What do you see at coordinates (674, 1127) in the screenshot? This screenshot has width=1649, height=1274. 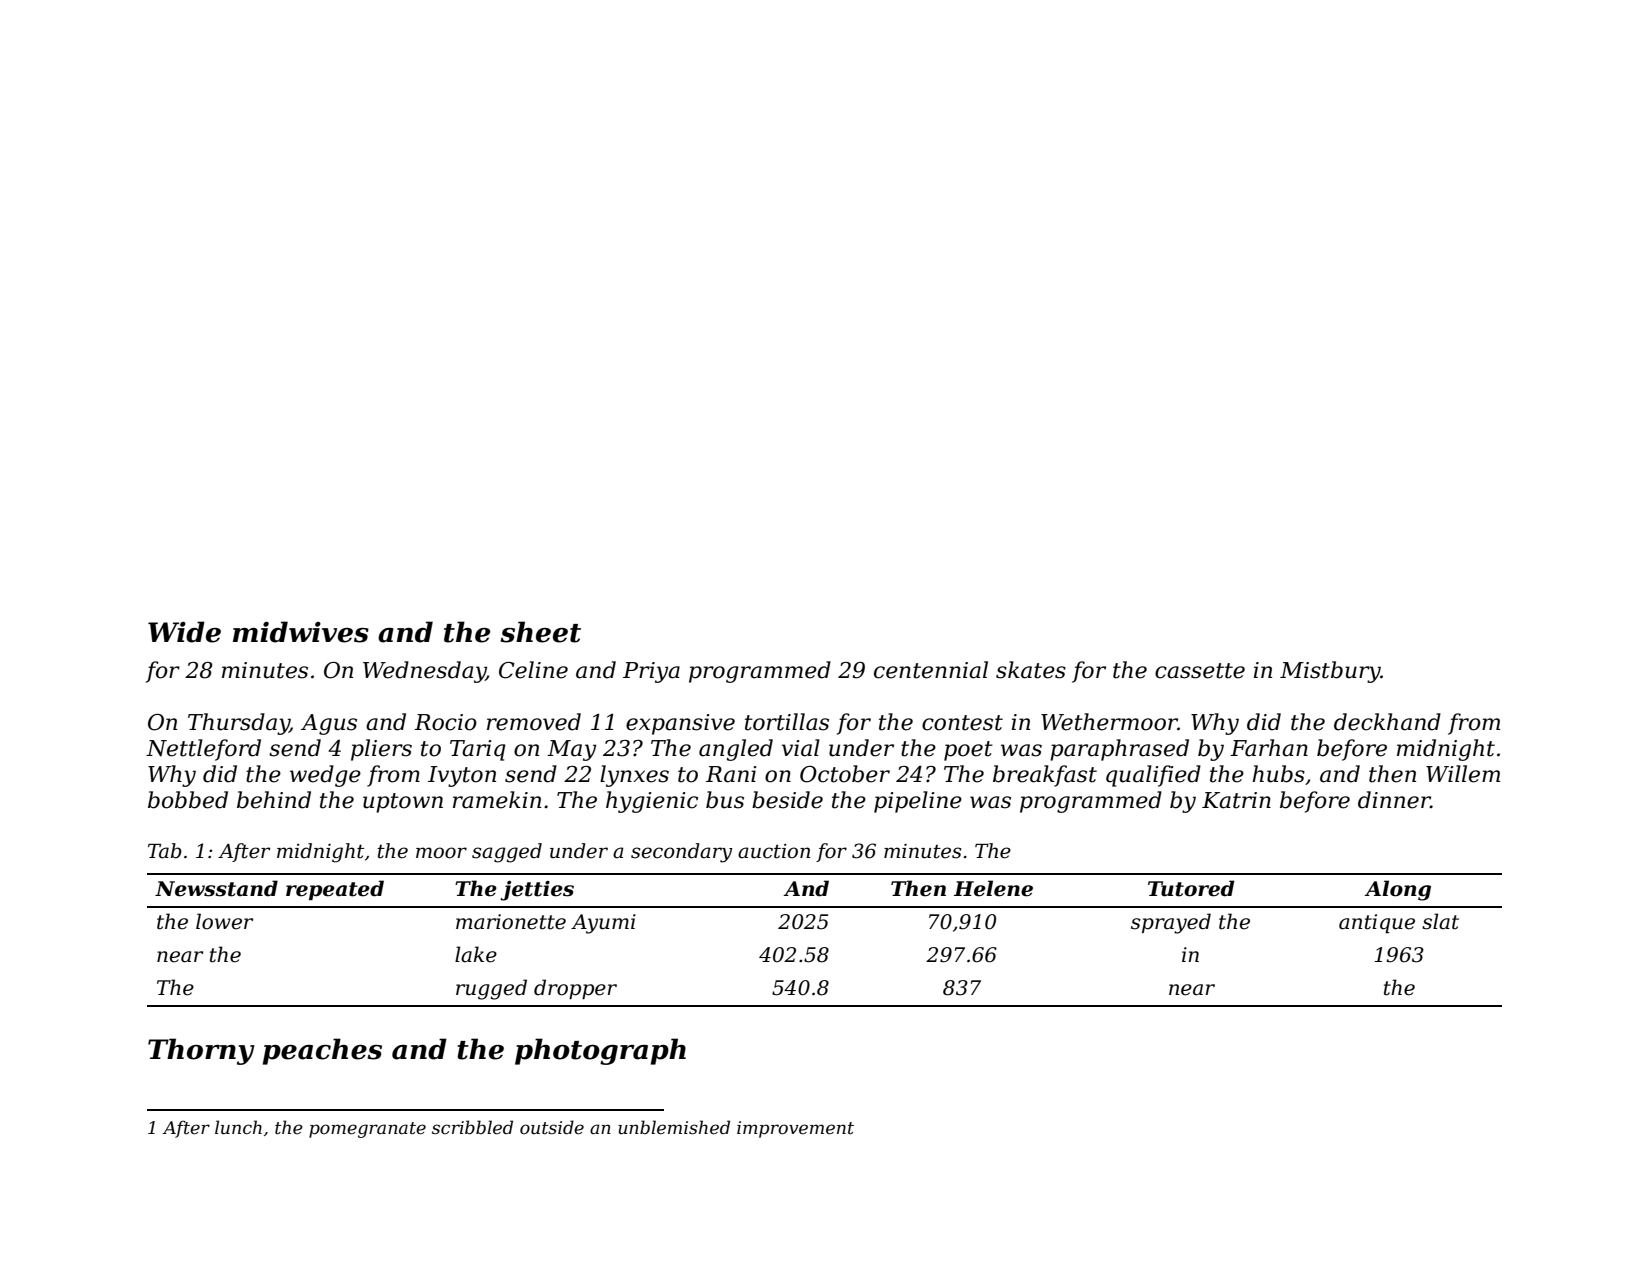 I see `unblemished` at bounding box center [674, 1127].
